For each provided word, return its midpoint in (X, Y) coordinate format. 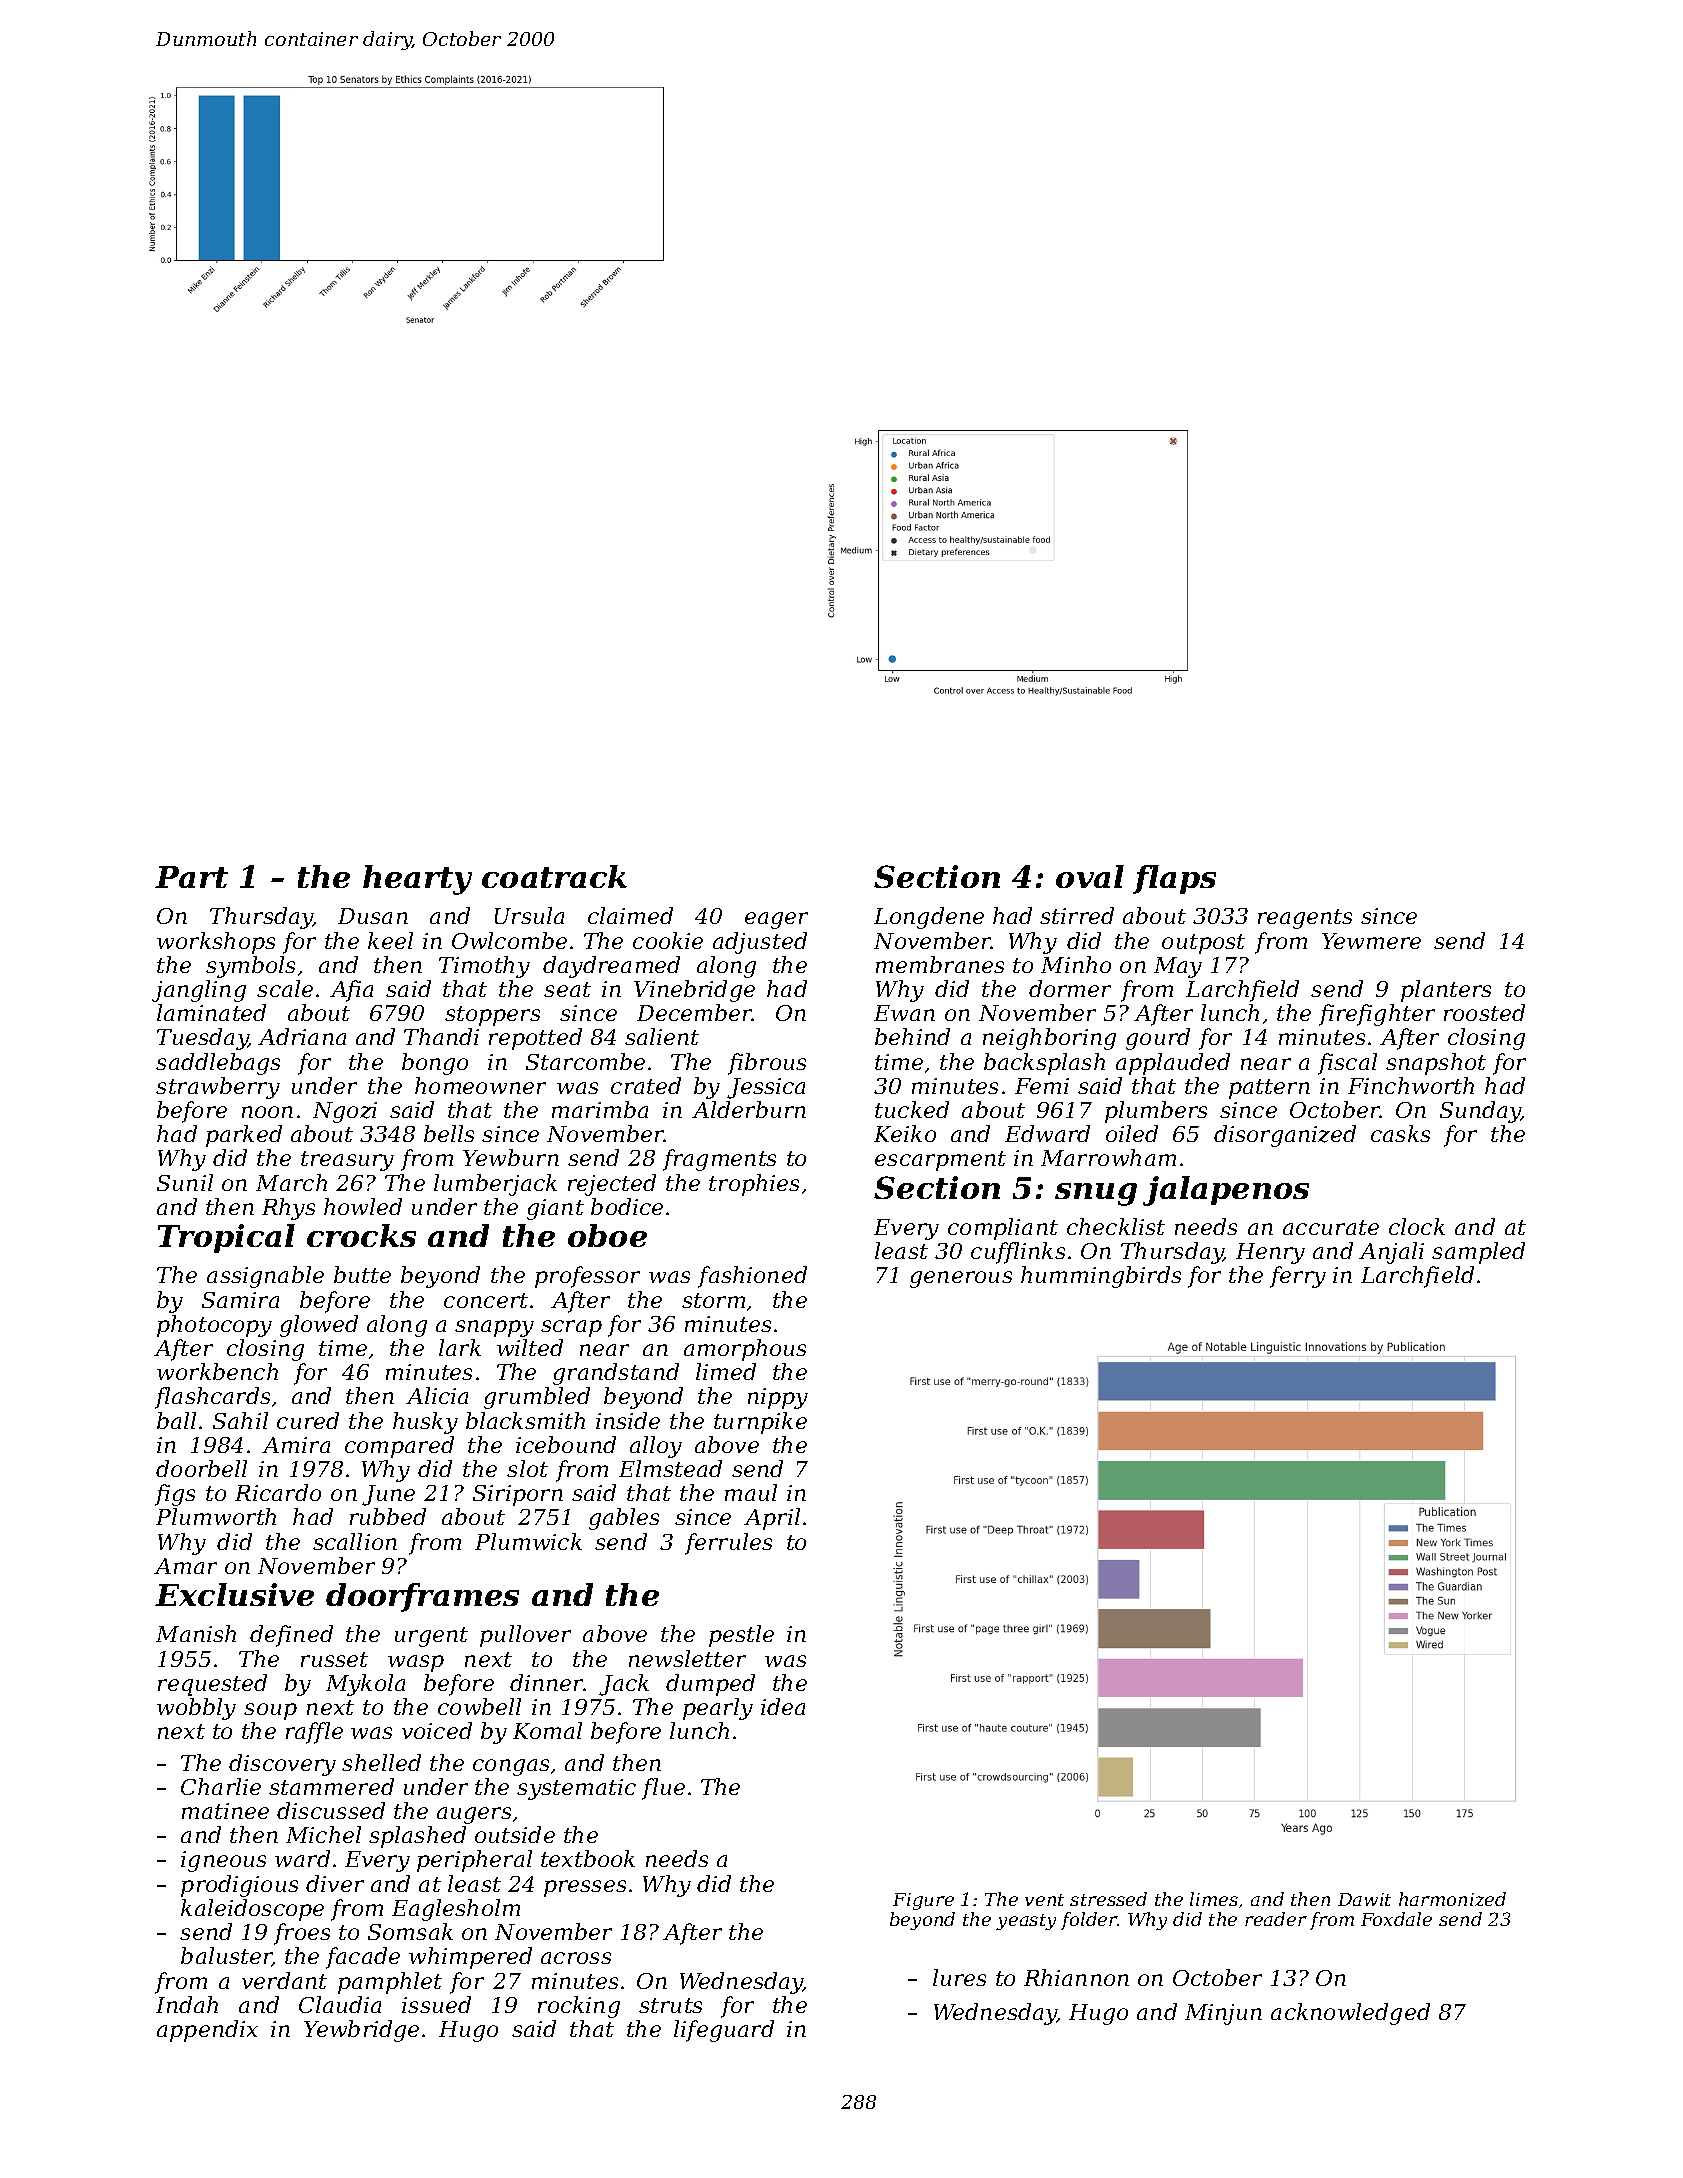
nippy (778, 1398)
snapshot (1436, 1064)
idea (783, 1706)
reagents (1305, 919)
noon (267, 1112)
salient (662, 1036)
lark (460, 1347)
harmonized (1452, 1899)
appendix (207, 2031)
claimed (630, 915)
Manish (196, 1633)
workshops (216, 943)
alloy (656, 1447)
